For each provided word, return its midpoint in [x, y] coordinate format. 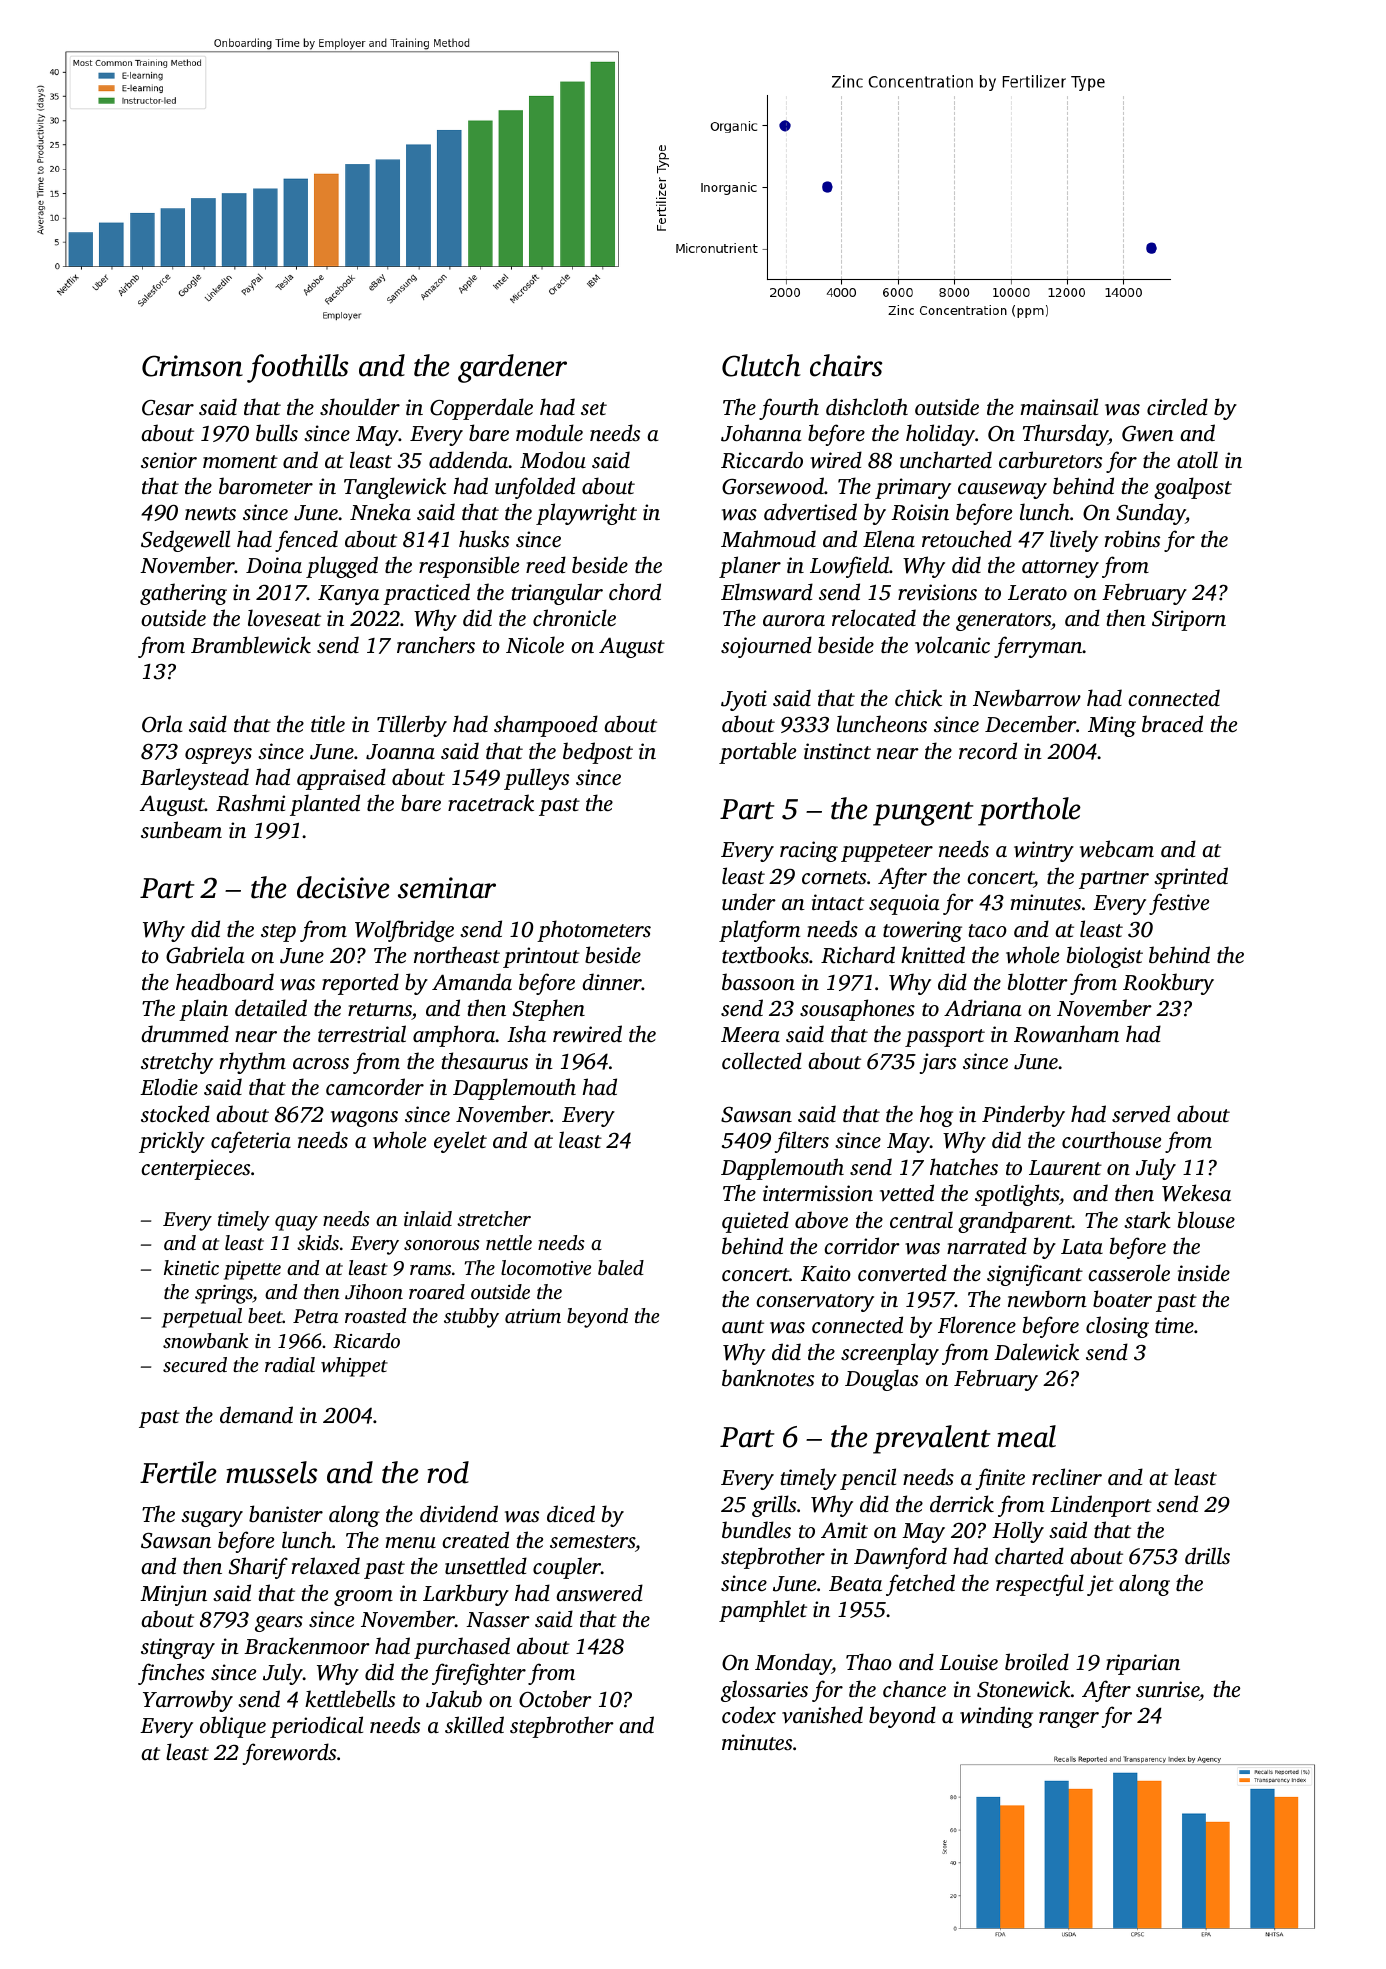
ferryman [1038, 647]
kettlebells [350, 1698]
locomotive [546, 1268]
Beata [855, 1583]
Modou [553, 459]
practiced [426, 594]
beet [265, 1315]
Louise [968, 1662]
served [1141, 1113]
